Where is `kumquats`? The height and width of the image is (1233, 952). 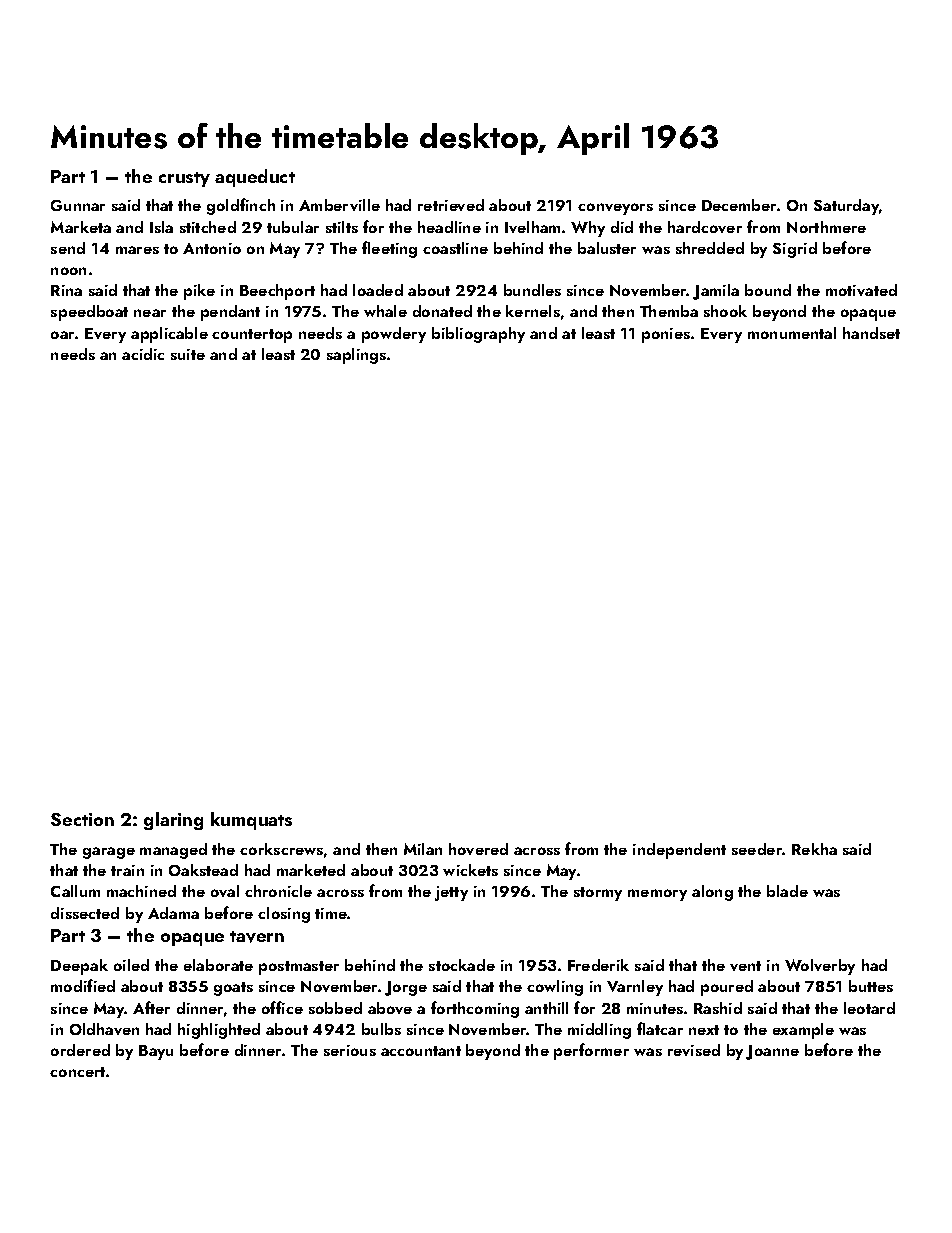
kumquats is located at coordinates (251, 821).
